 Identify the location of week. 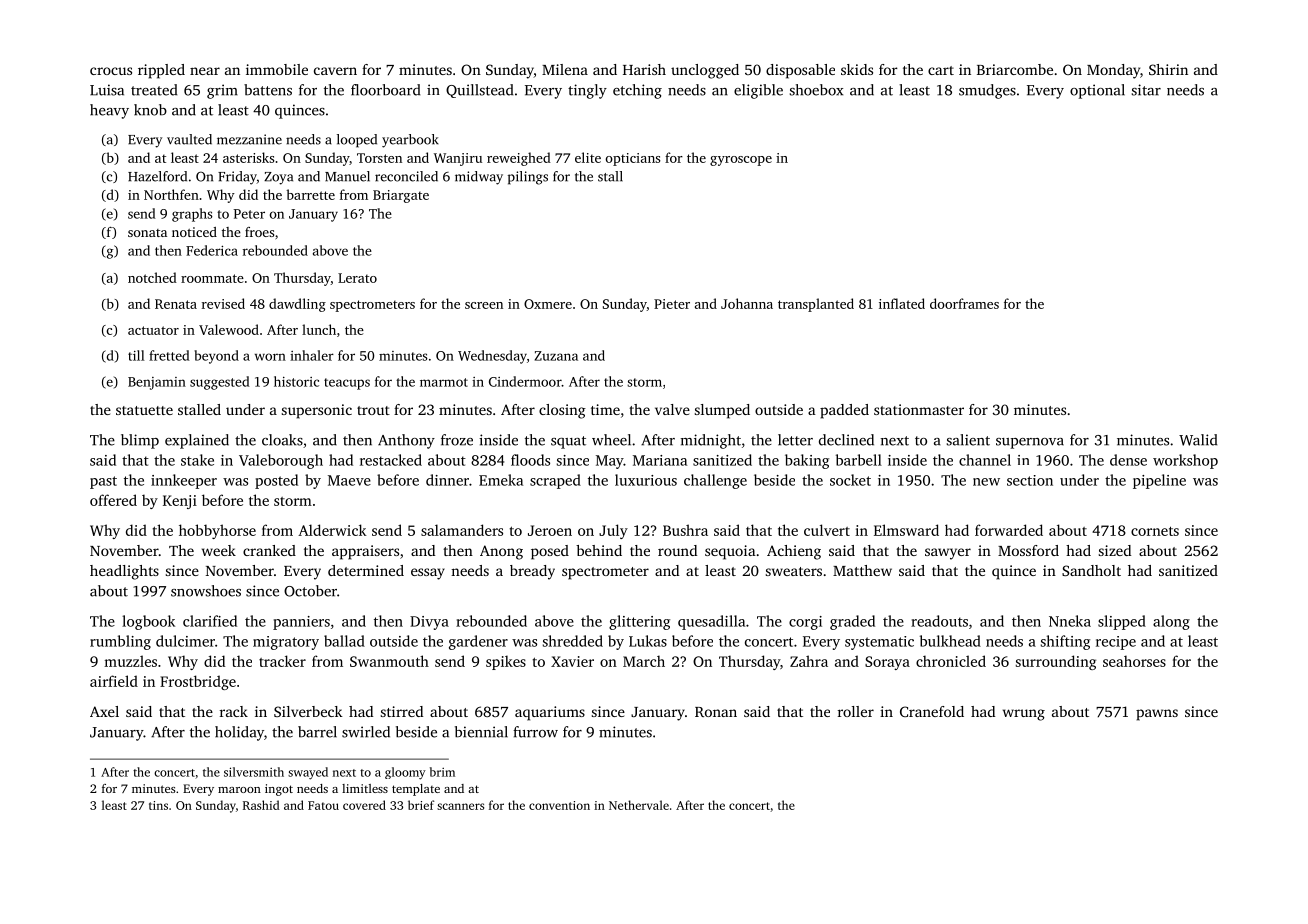
(219, 550).
